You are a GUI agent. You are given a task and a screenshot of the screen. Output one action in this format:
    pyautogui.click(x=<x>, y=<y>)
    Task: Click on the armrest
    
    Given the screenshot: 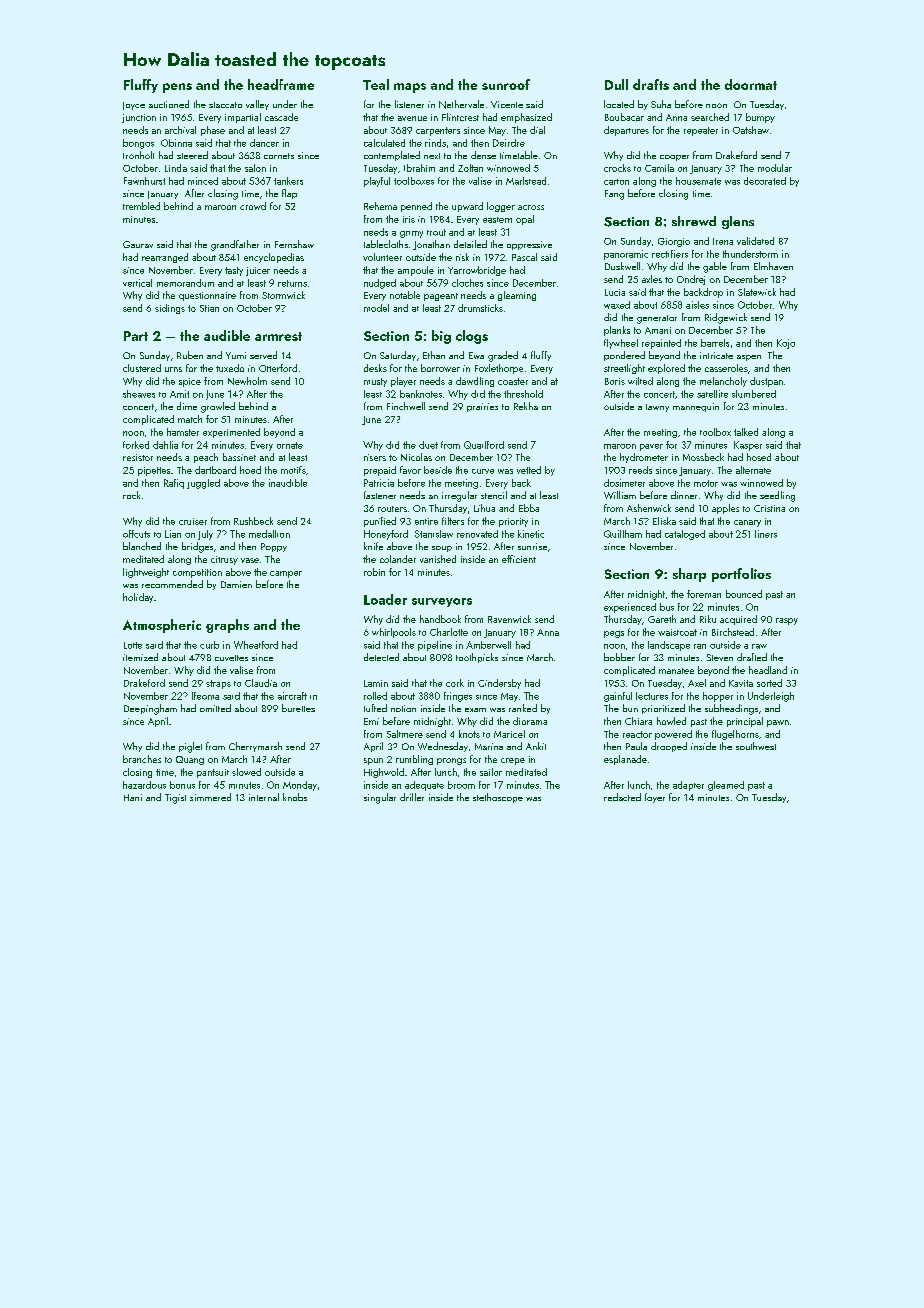 What is the action you would take?
    pyautogui.click(x=278, y=336)
